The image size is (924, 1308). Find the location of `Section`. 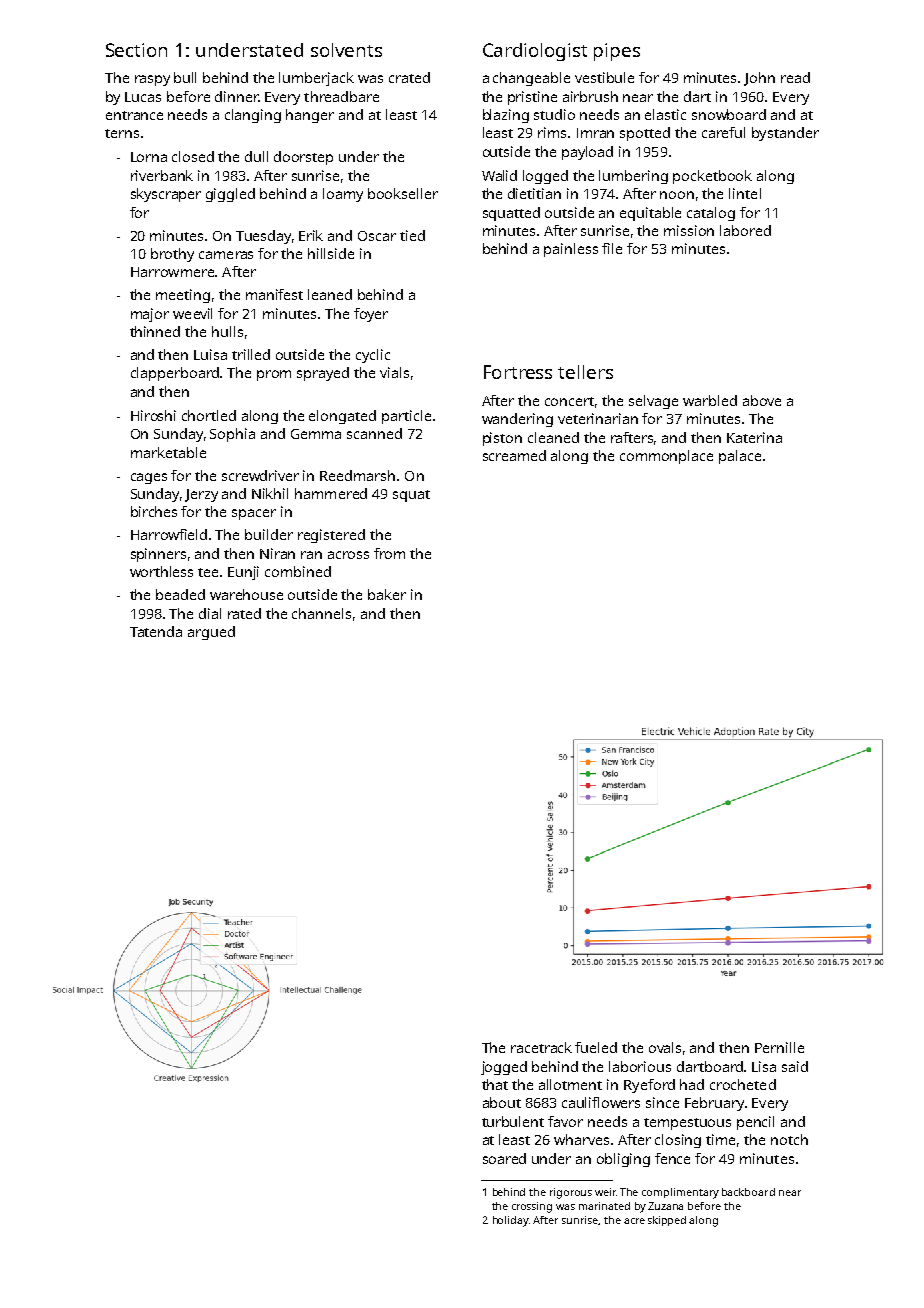

Section is located at coordinates (136, 50).
